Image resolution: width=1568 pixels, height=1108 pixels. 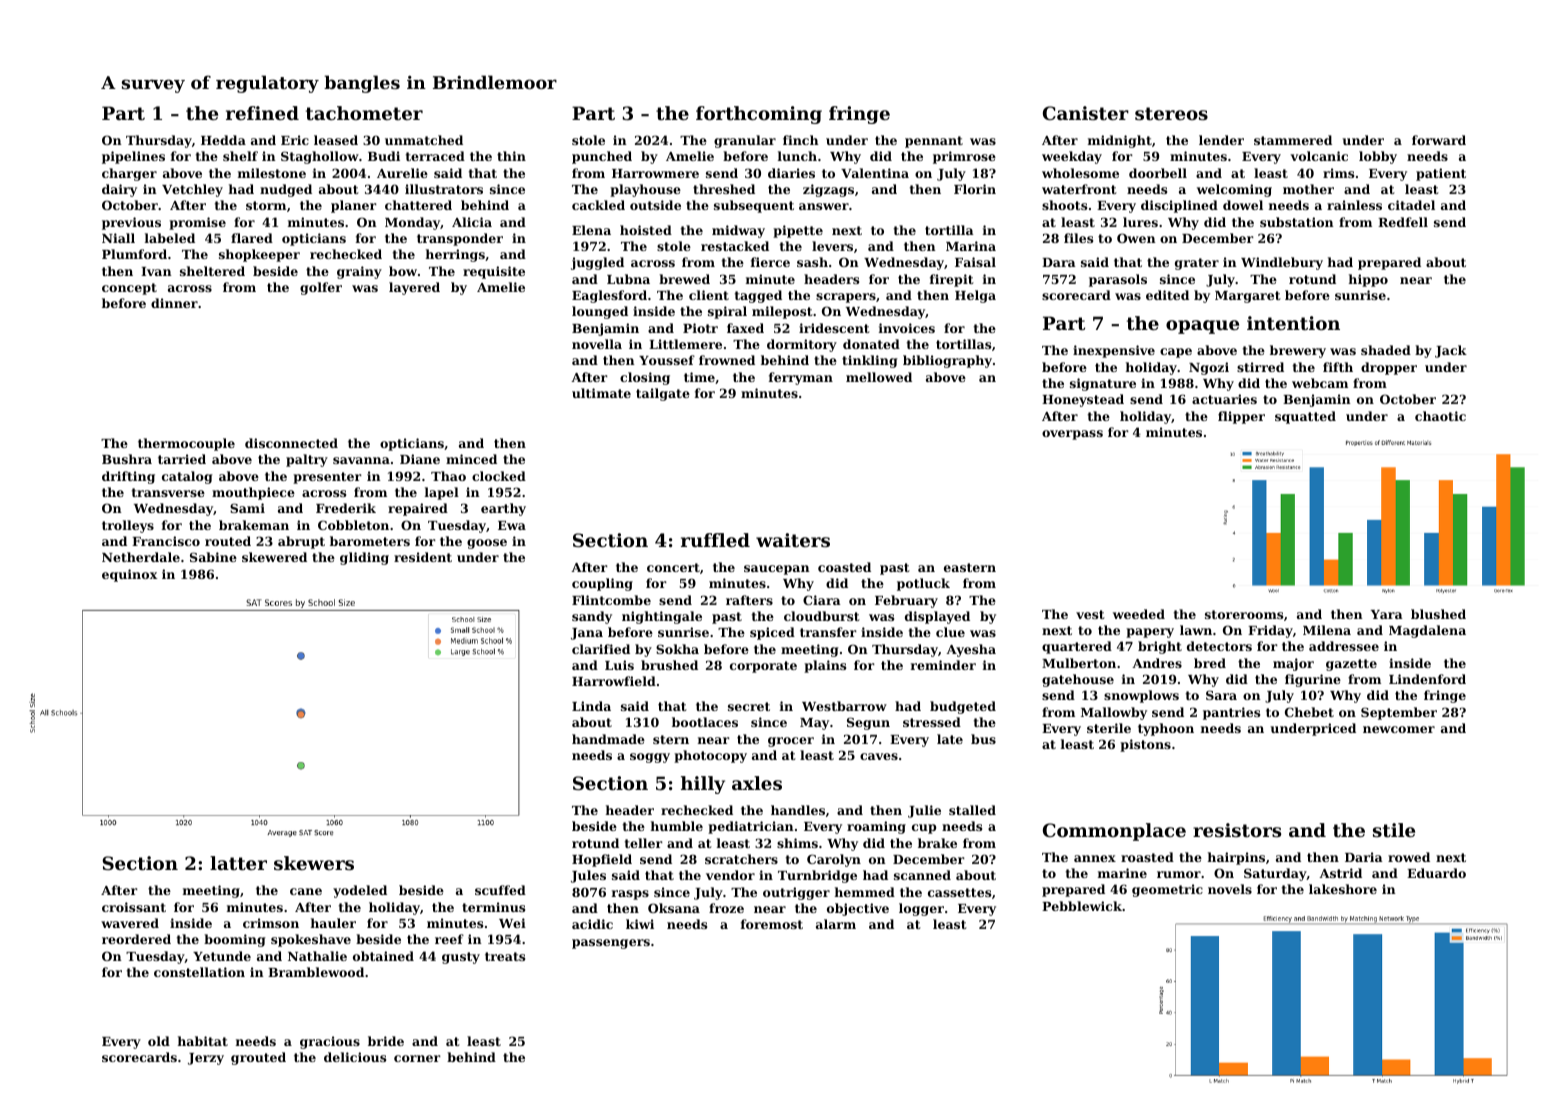 What do you see at coordinates (802, 345) in the document?
I see `dormitory` at bounding box center [802, 345].
